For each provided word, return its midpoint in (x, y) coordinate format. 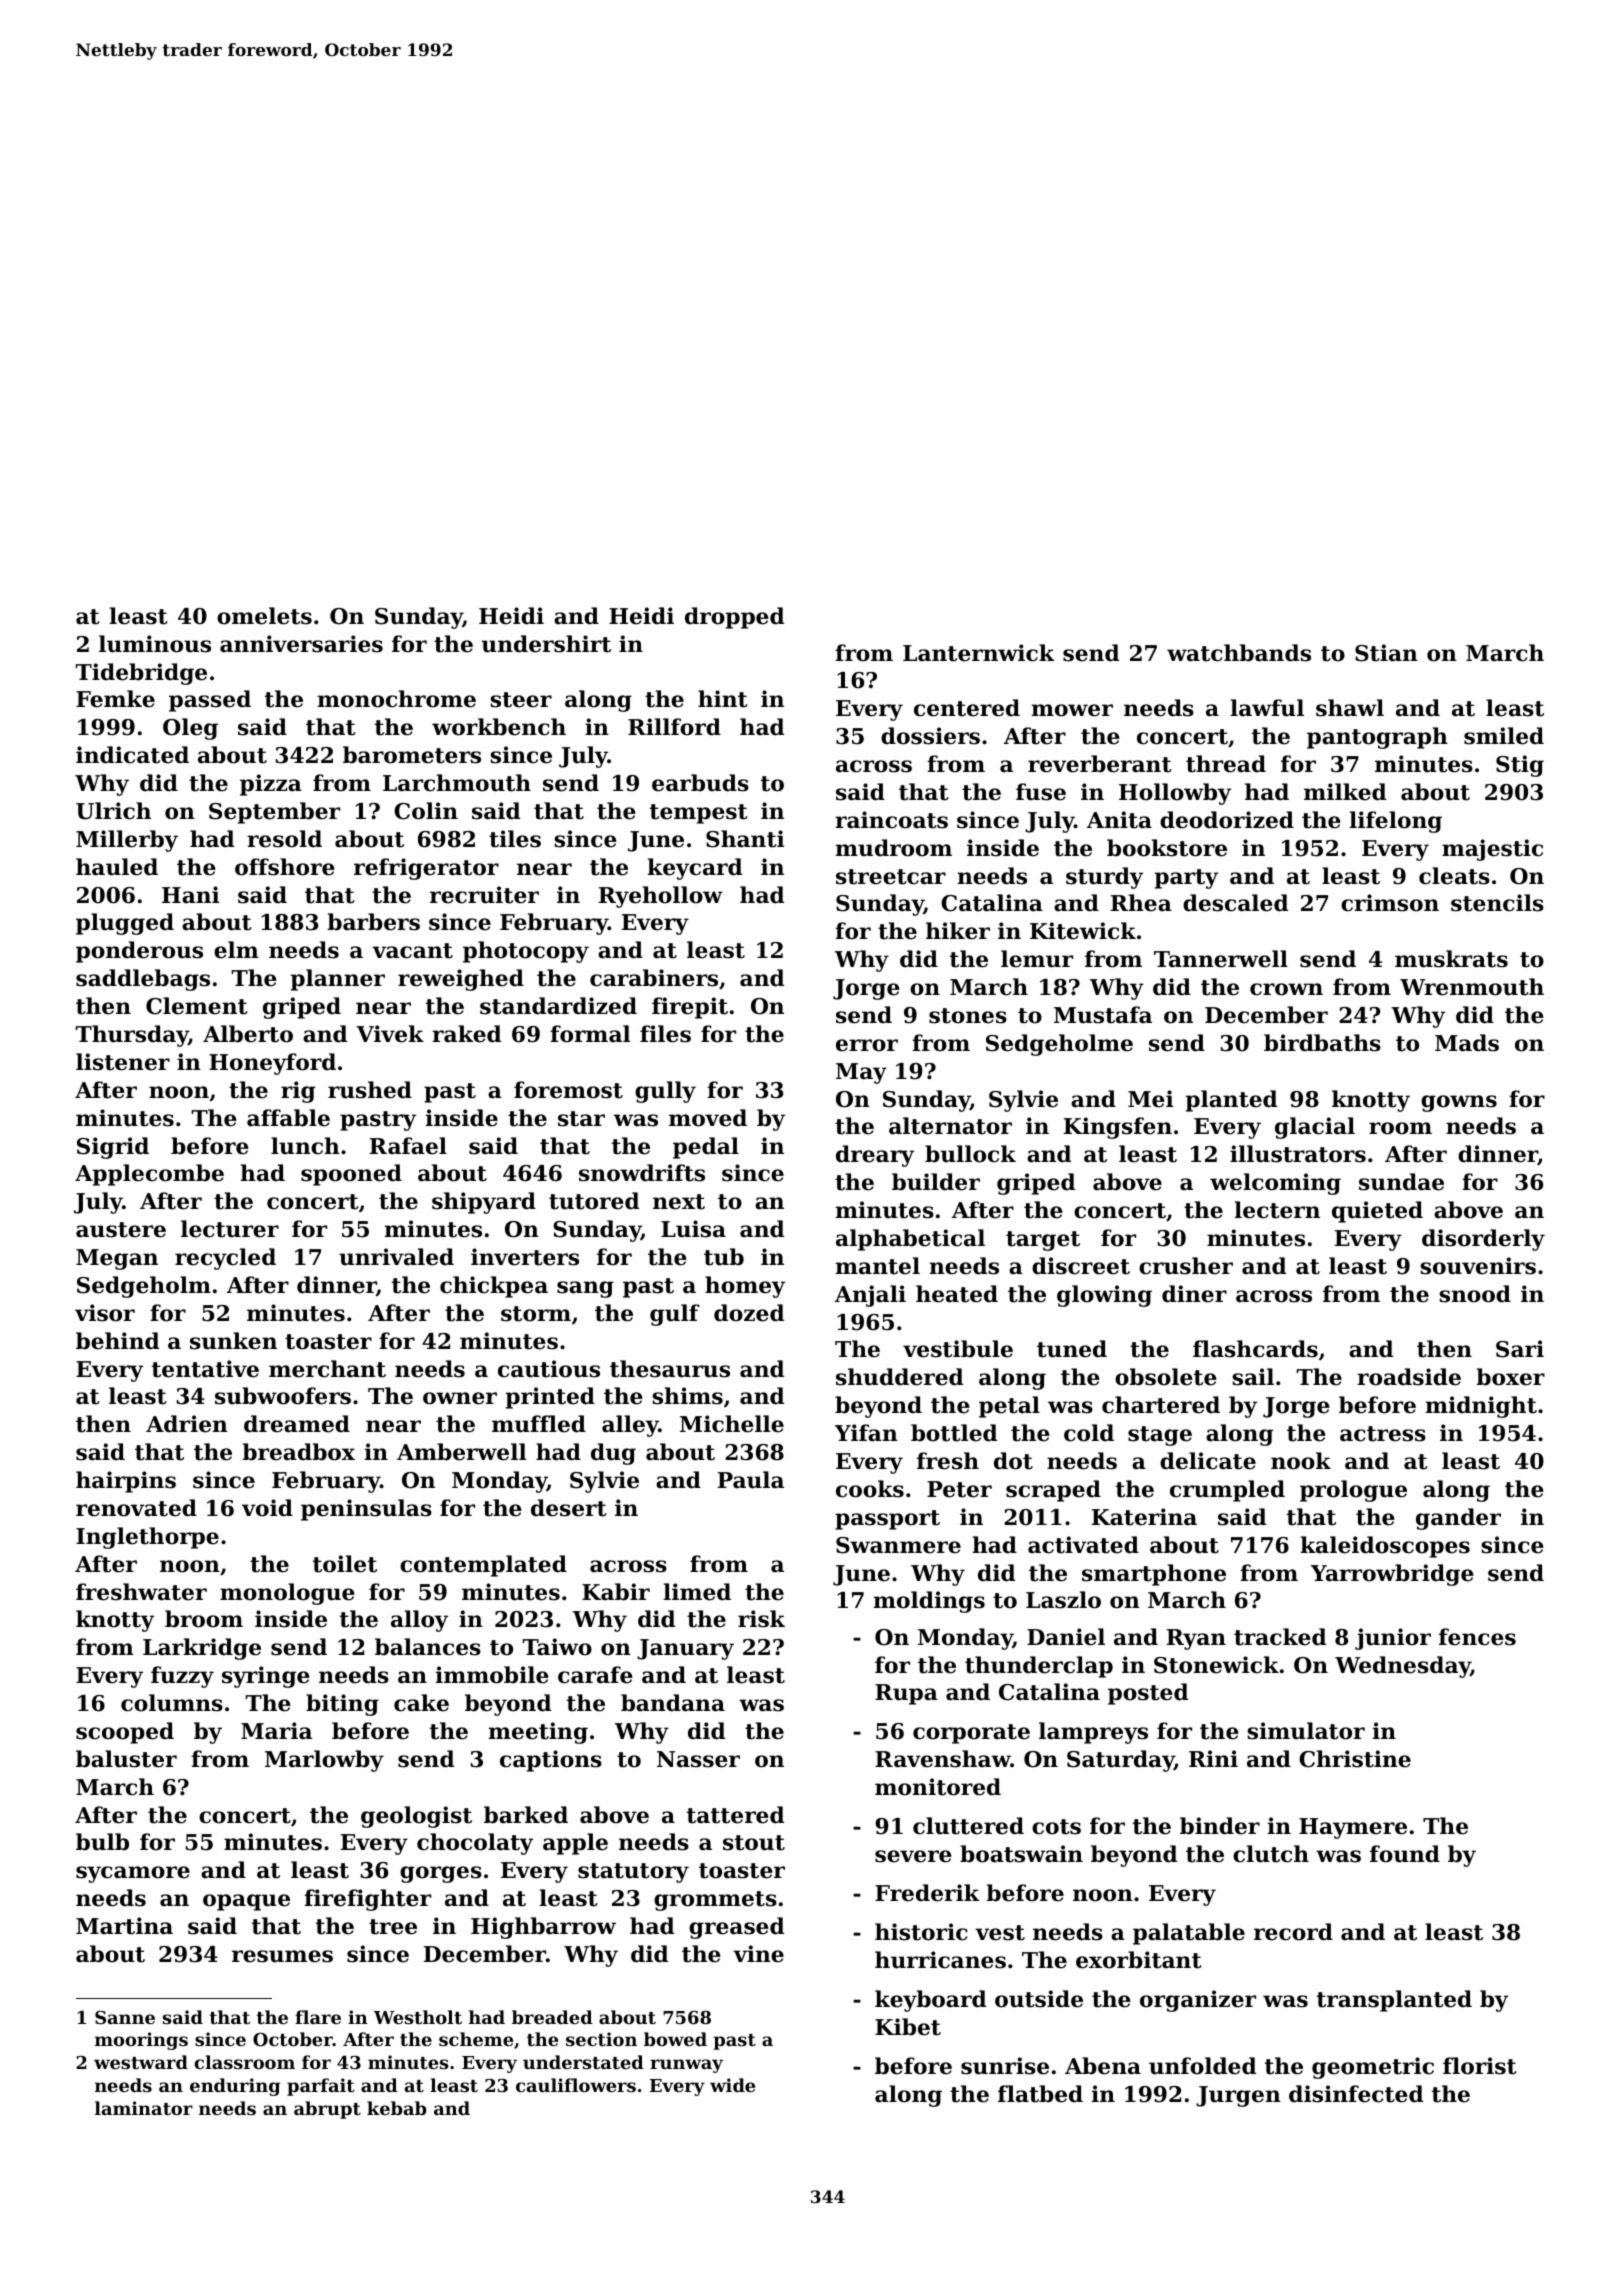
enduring (235, 2087)
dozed (749, 1313)
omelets (264, 616)
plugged (125, 924)
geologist (416, 1817)
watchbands (1239, 653)
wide (732, 2085)
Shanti (745, 839)
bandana (673, 1703)
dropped (734, 618)
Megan (117, 1259)
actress (1383, 1434)
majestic (1492, 850)
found (1405, 1854)
